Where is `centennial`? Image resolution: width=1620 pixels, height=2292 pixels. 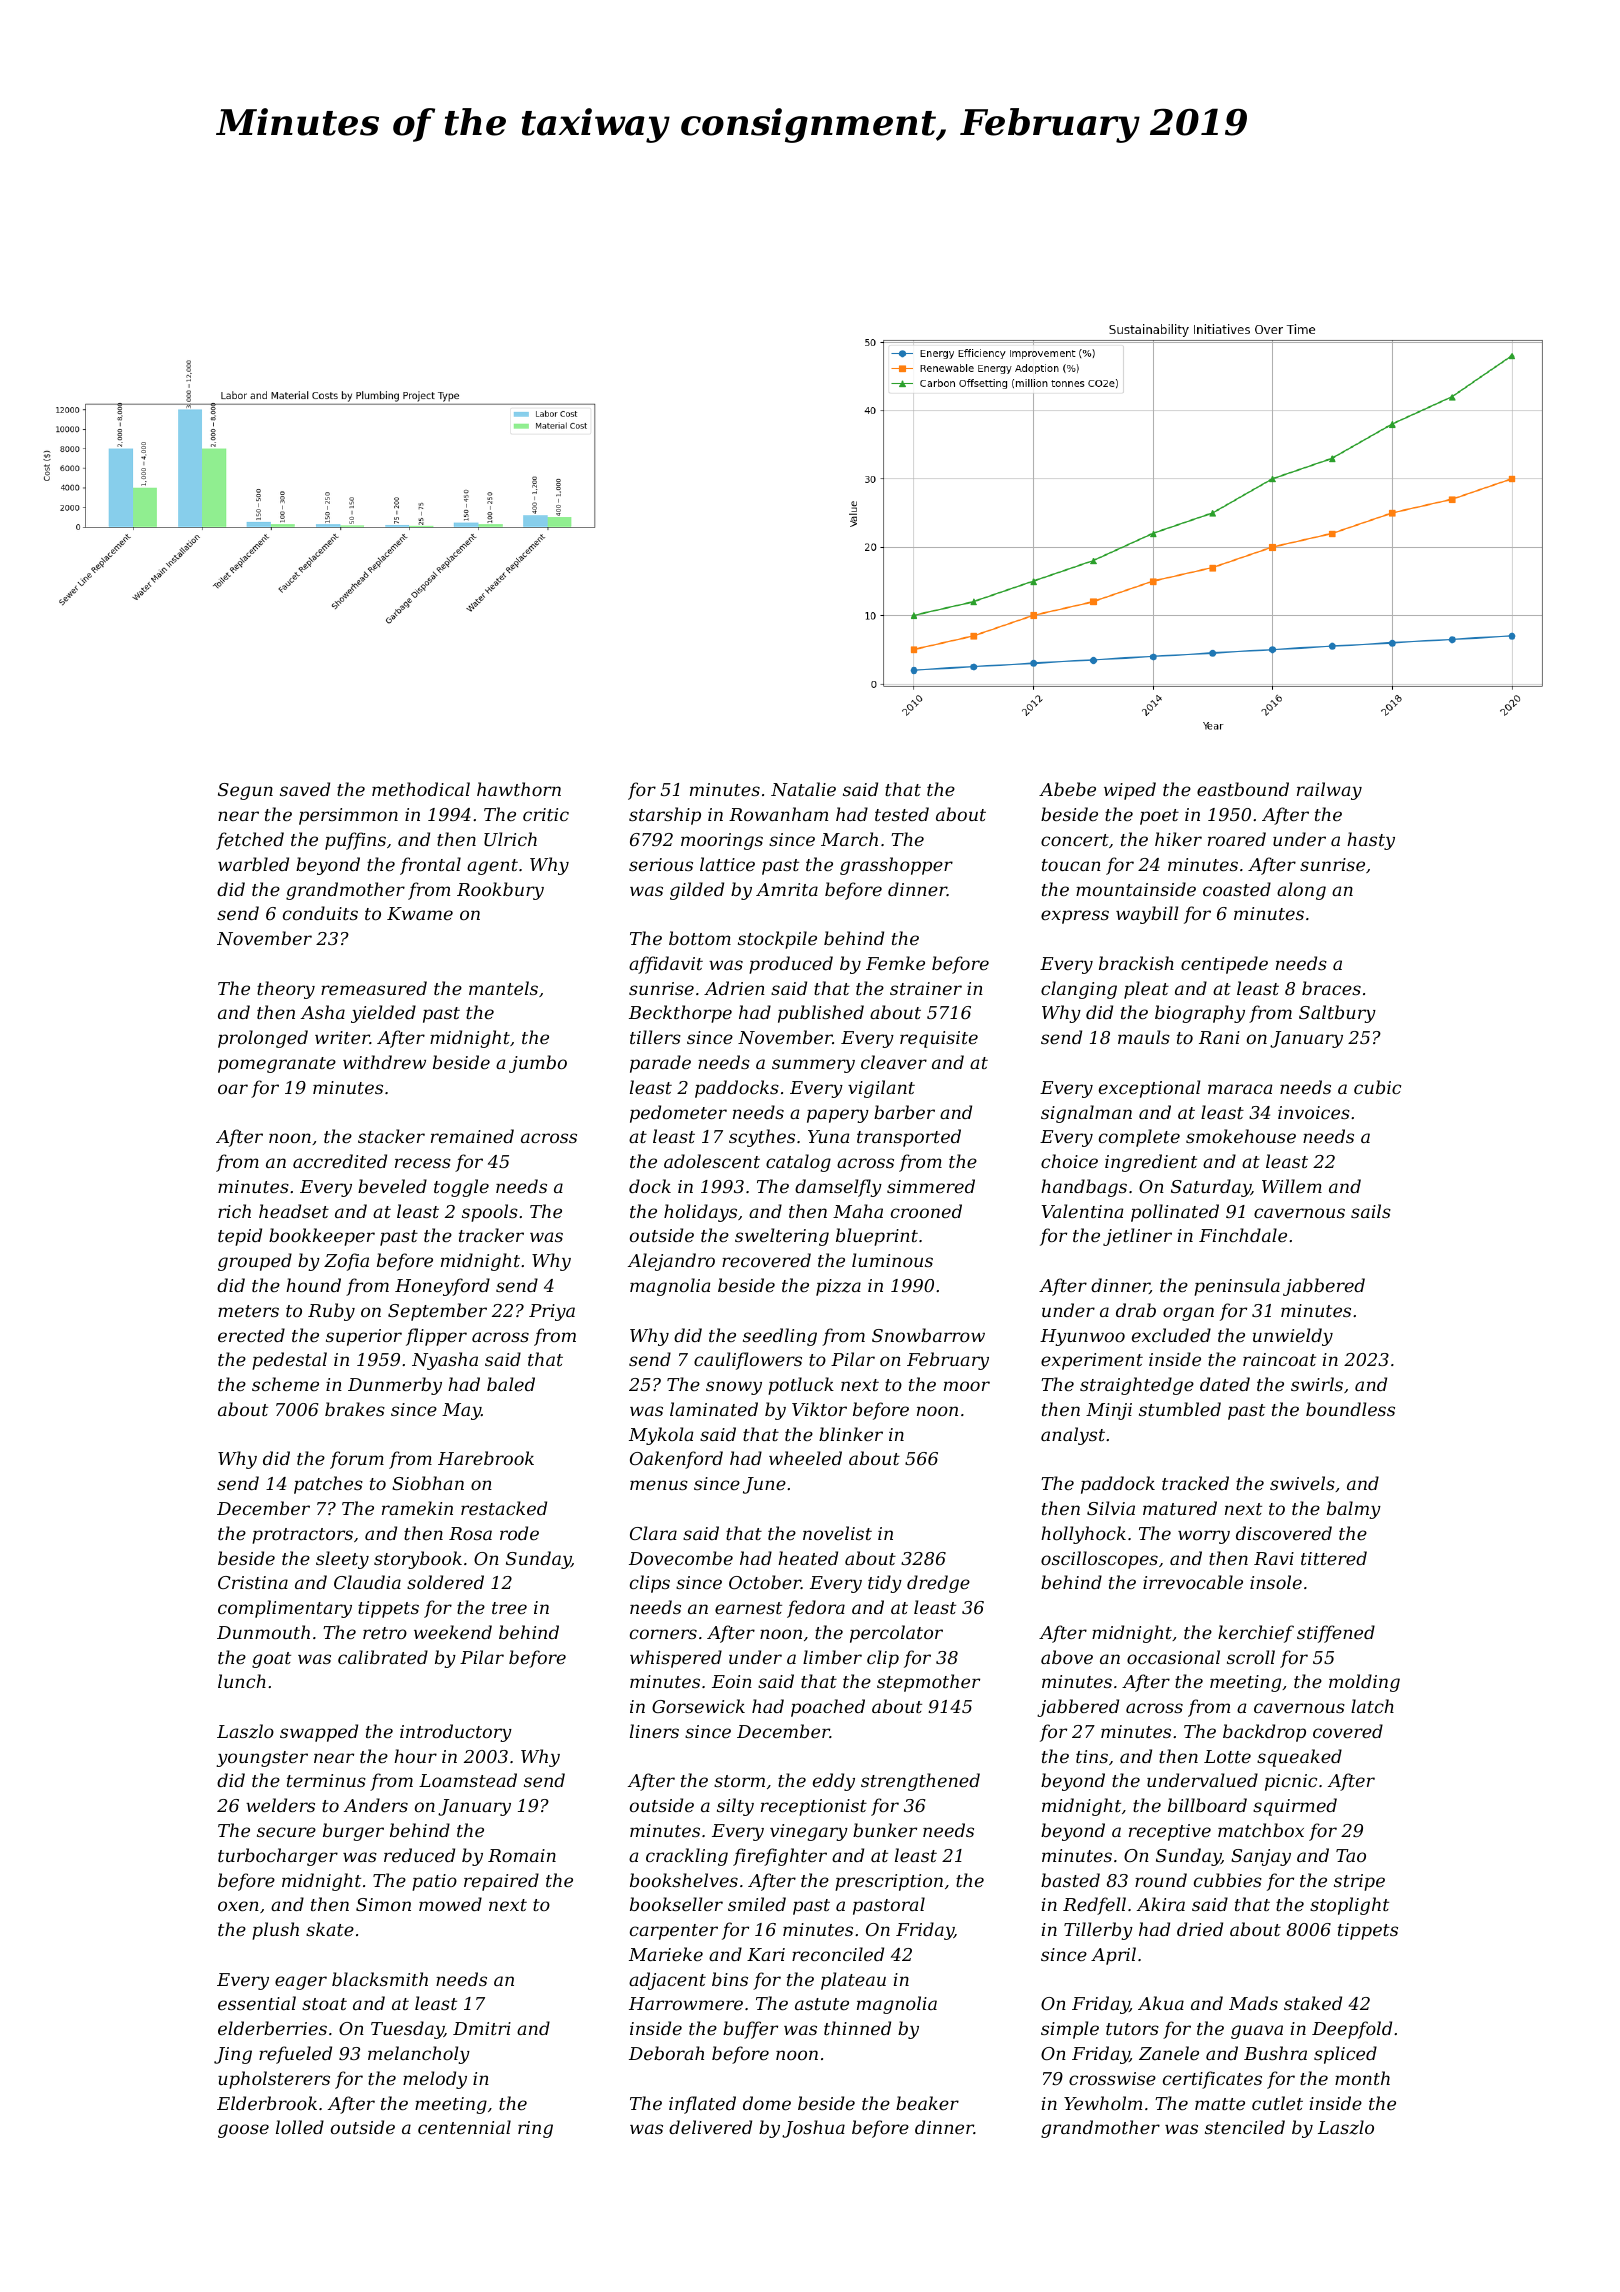
centennial is located at coordinates (464, 2127).
